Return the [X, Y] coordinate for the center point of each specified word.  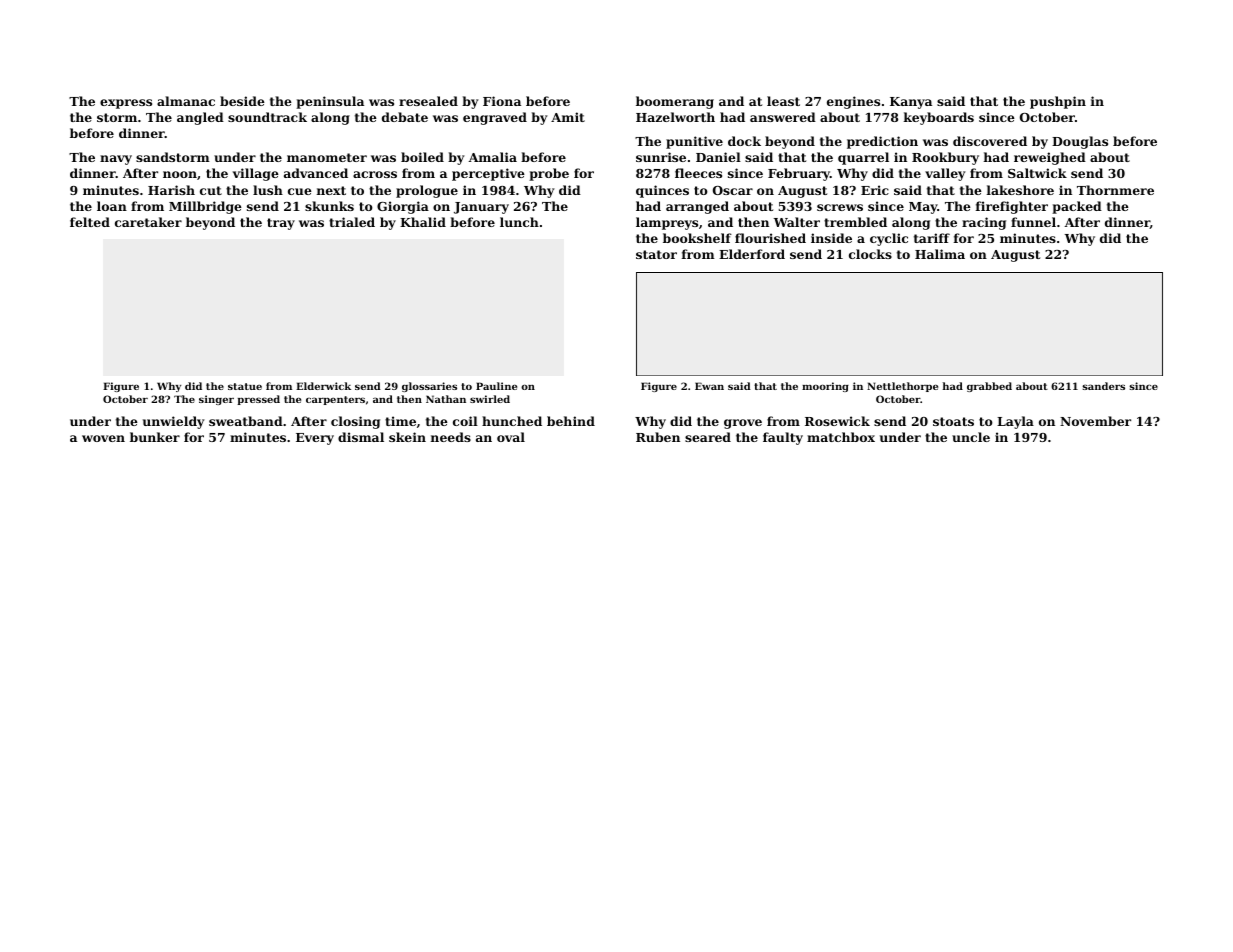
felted [90, 222]
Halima [940, 254]
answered [783, 117]
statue [245, 386]
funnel [1033, 222]
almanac [186, 101]
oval [511, 437]
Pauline [496, 386]
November [1095, 421]
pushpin [1058, 102]
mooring [825, 387]
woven [103, 438]
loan [112, 206]
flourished [770, 238]
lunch [519, 222]
